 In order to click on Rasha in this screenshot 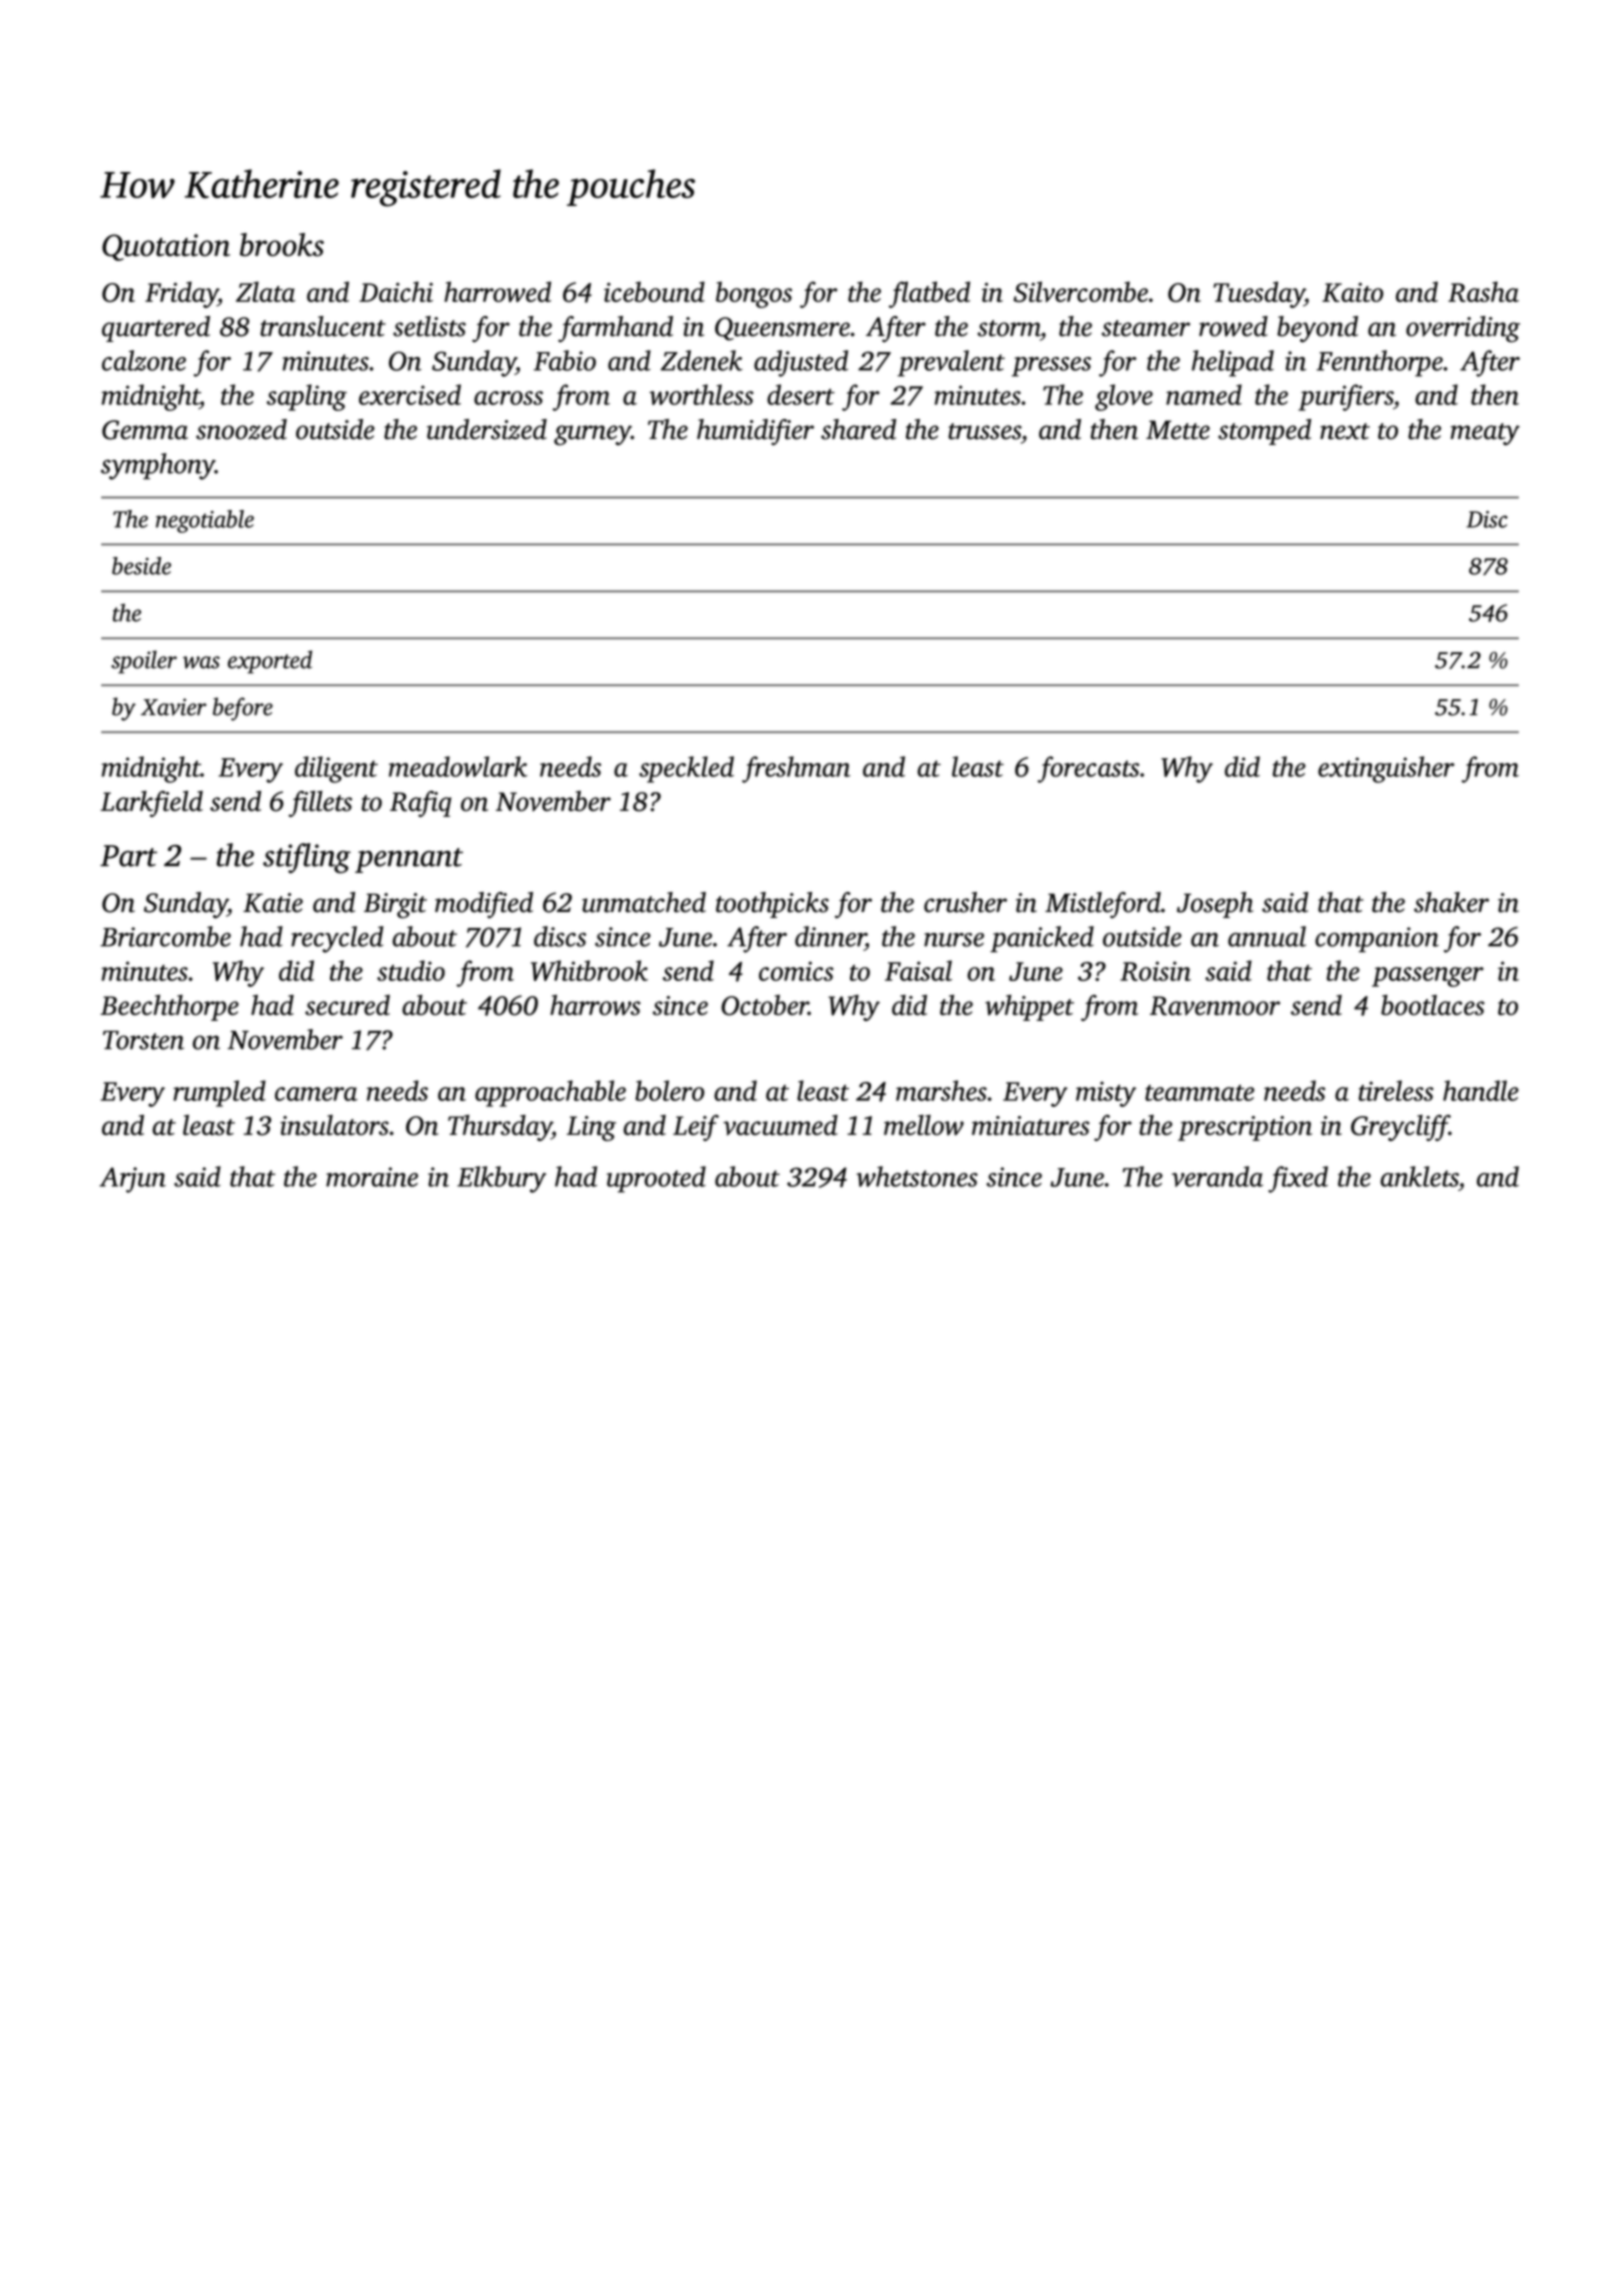, I will do `click(1483, 291)`.
